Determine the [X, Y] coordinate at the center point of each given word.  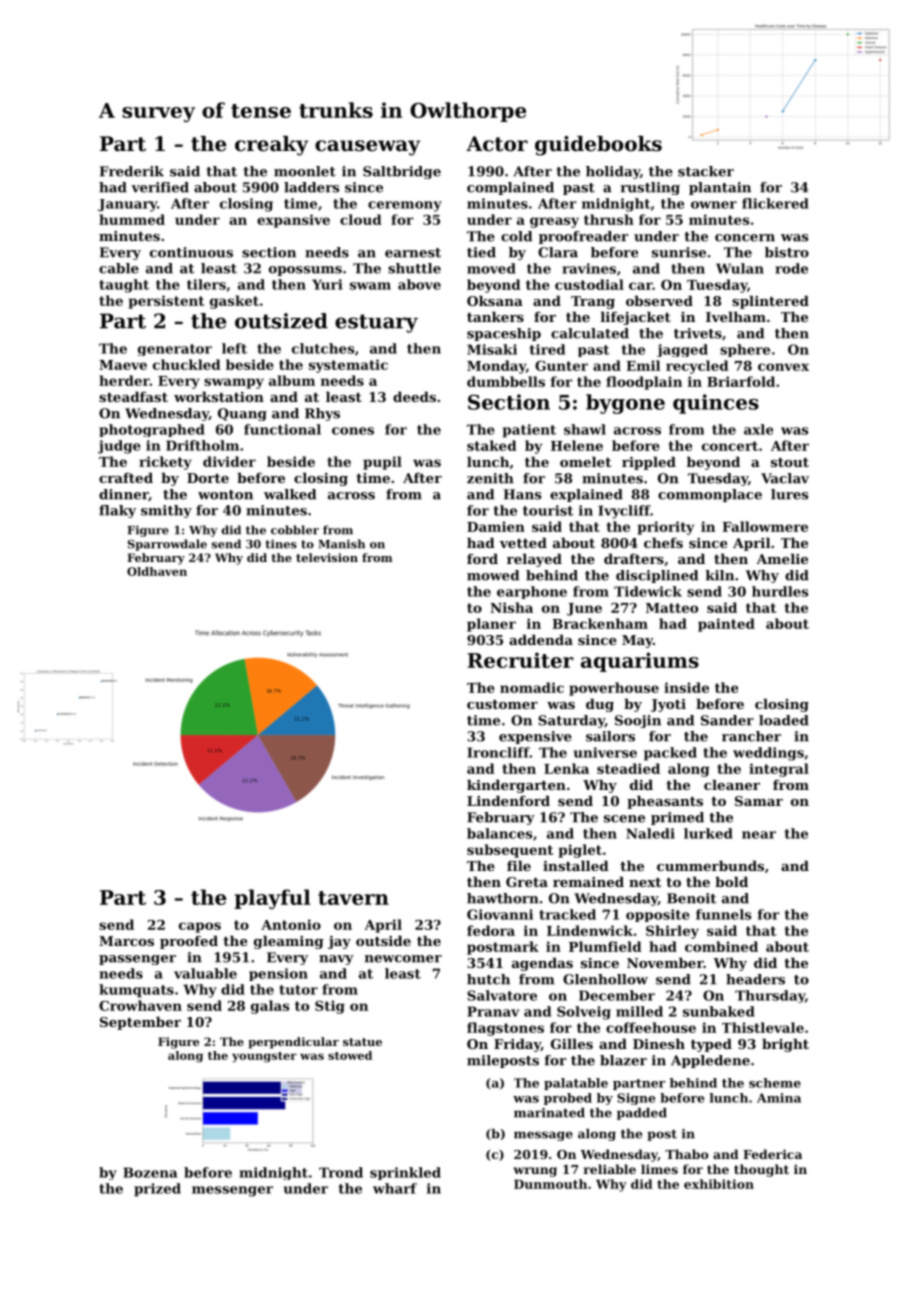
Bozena [150, 1172]
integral [779, 770]
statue [362, 1042]
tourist [548, 510]
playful [272, 899]
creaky [272, 146]
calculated [590, 333]
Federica [772, 1154]
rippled [649, 463]
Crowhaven [140, 1005]
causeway [368, 148]
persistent [167, 302]
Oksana [495, 300]
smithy [166, 511]
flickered [775, 203]
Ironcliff [498, 752]
